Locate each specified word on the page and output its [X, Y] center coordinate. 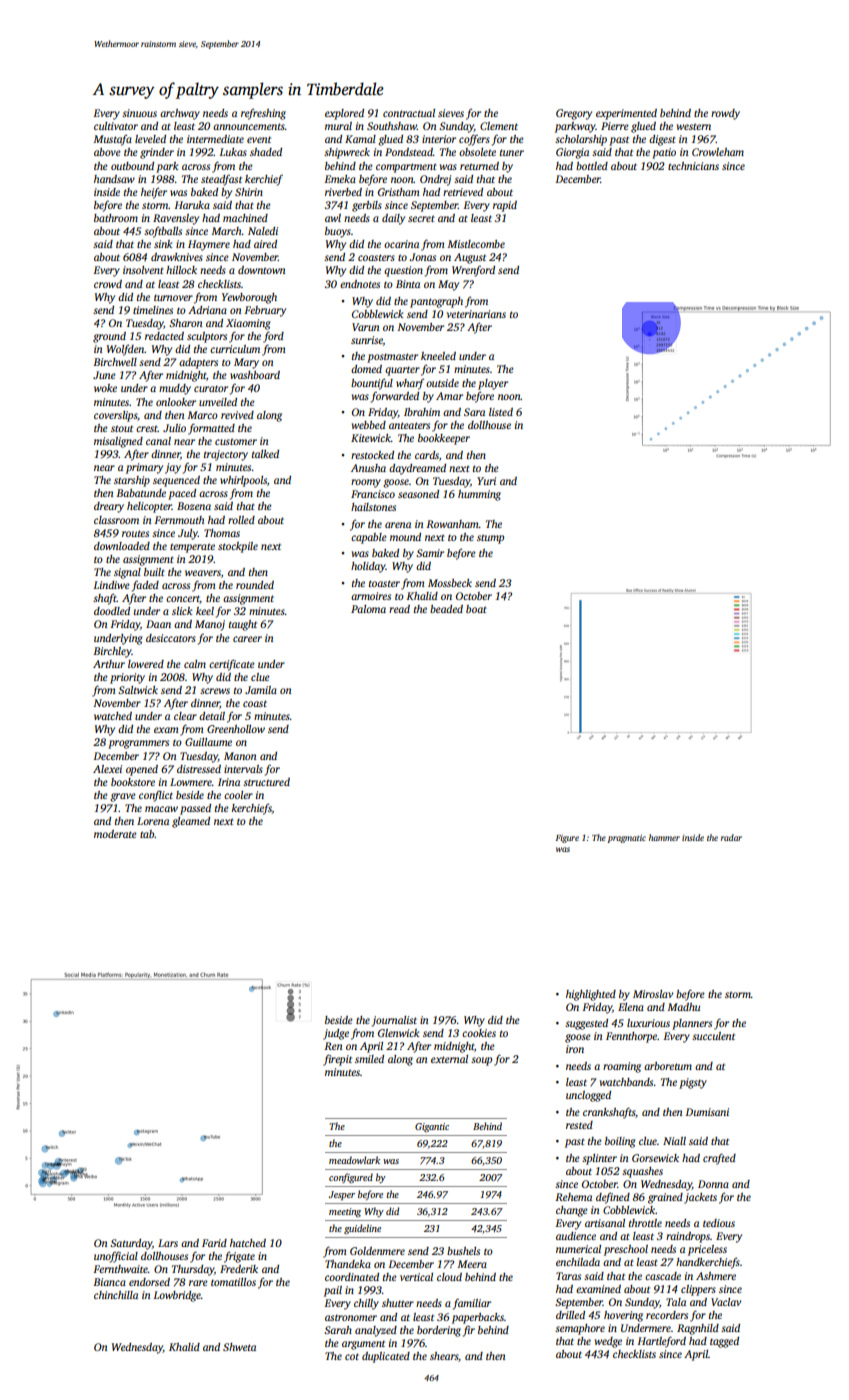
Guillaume [208, 742]
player [493, 384]
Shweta [239, 1347]
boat [476, 609]
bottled [592, 166]
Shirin [249, 192]
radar [731, 837]
